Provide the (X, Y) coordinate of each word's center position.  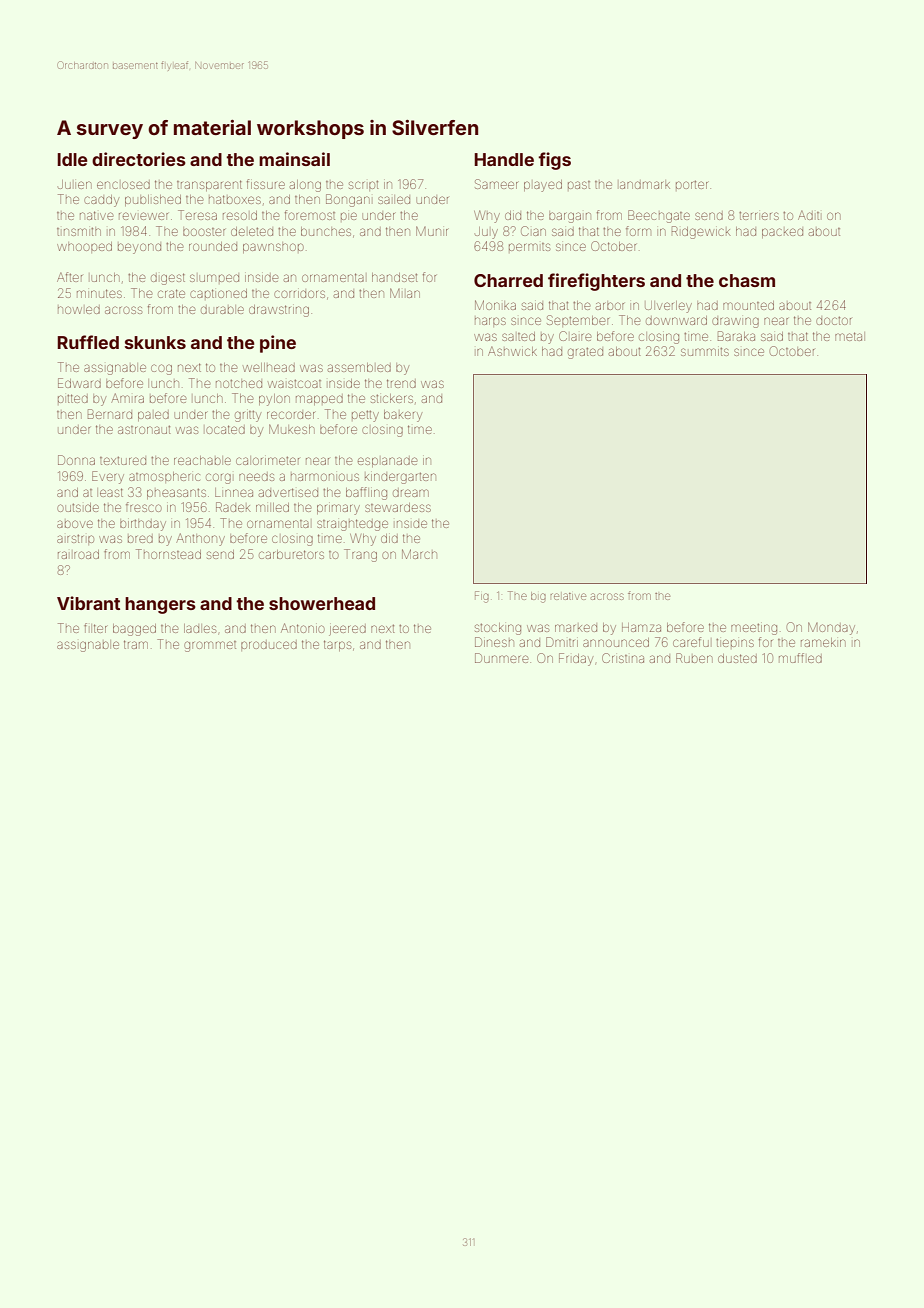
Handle (504, 159)
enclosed (123, 185)
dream (411, 493)
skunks (155, 342)
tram (136, 644)
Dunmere (501, 658)
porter (692, 185)
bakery (403, 416)
